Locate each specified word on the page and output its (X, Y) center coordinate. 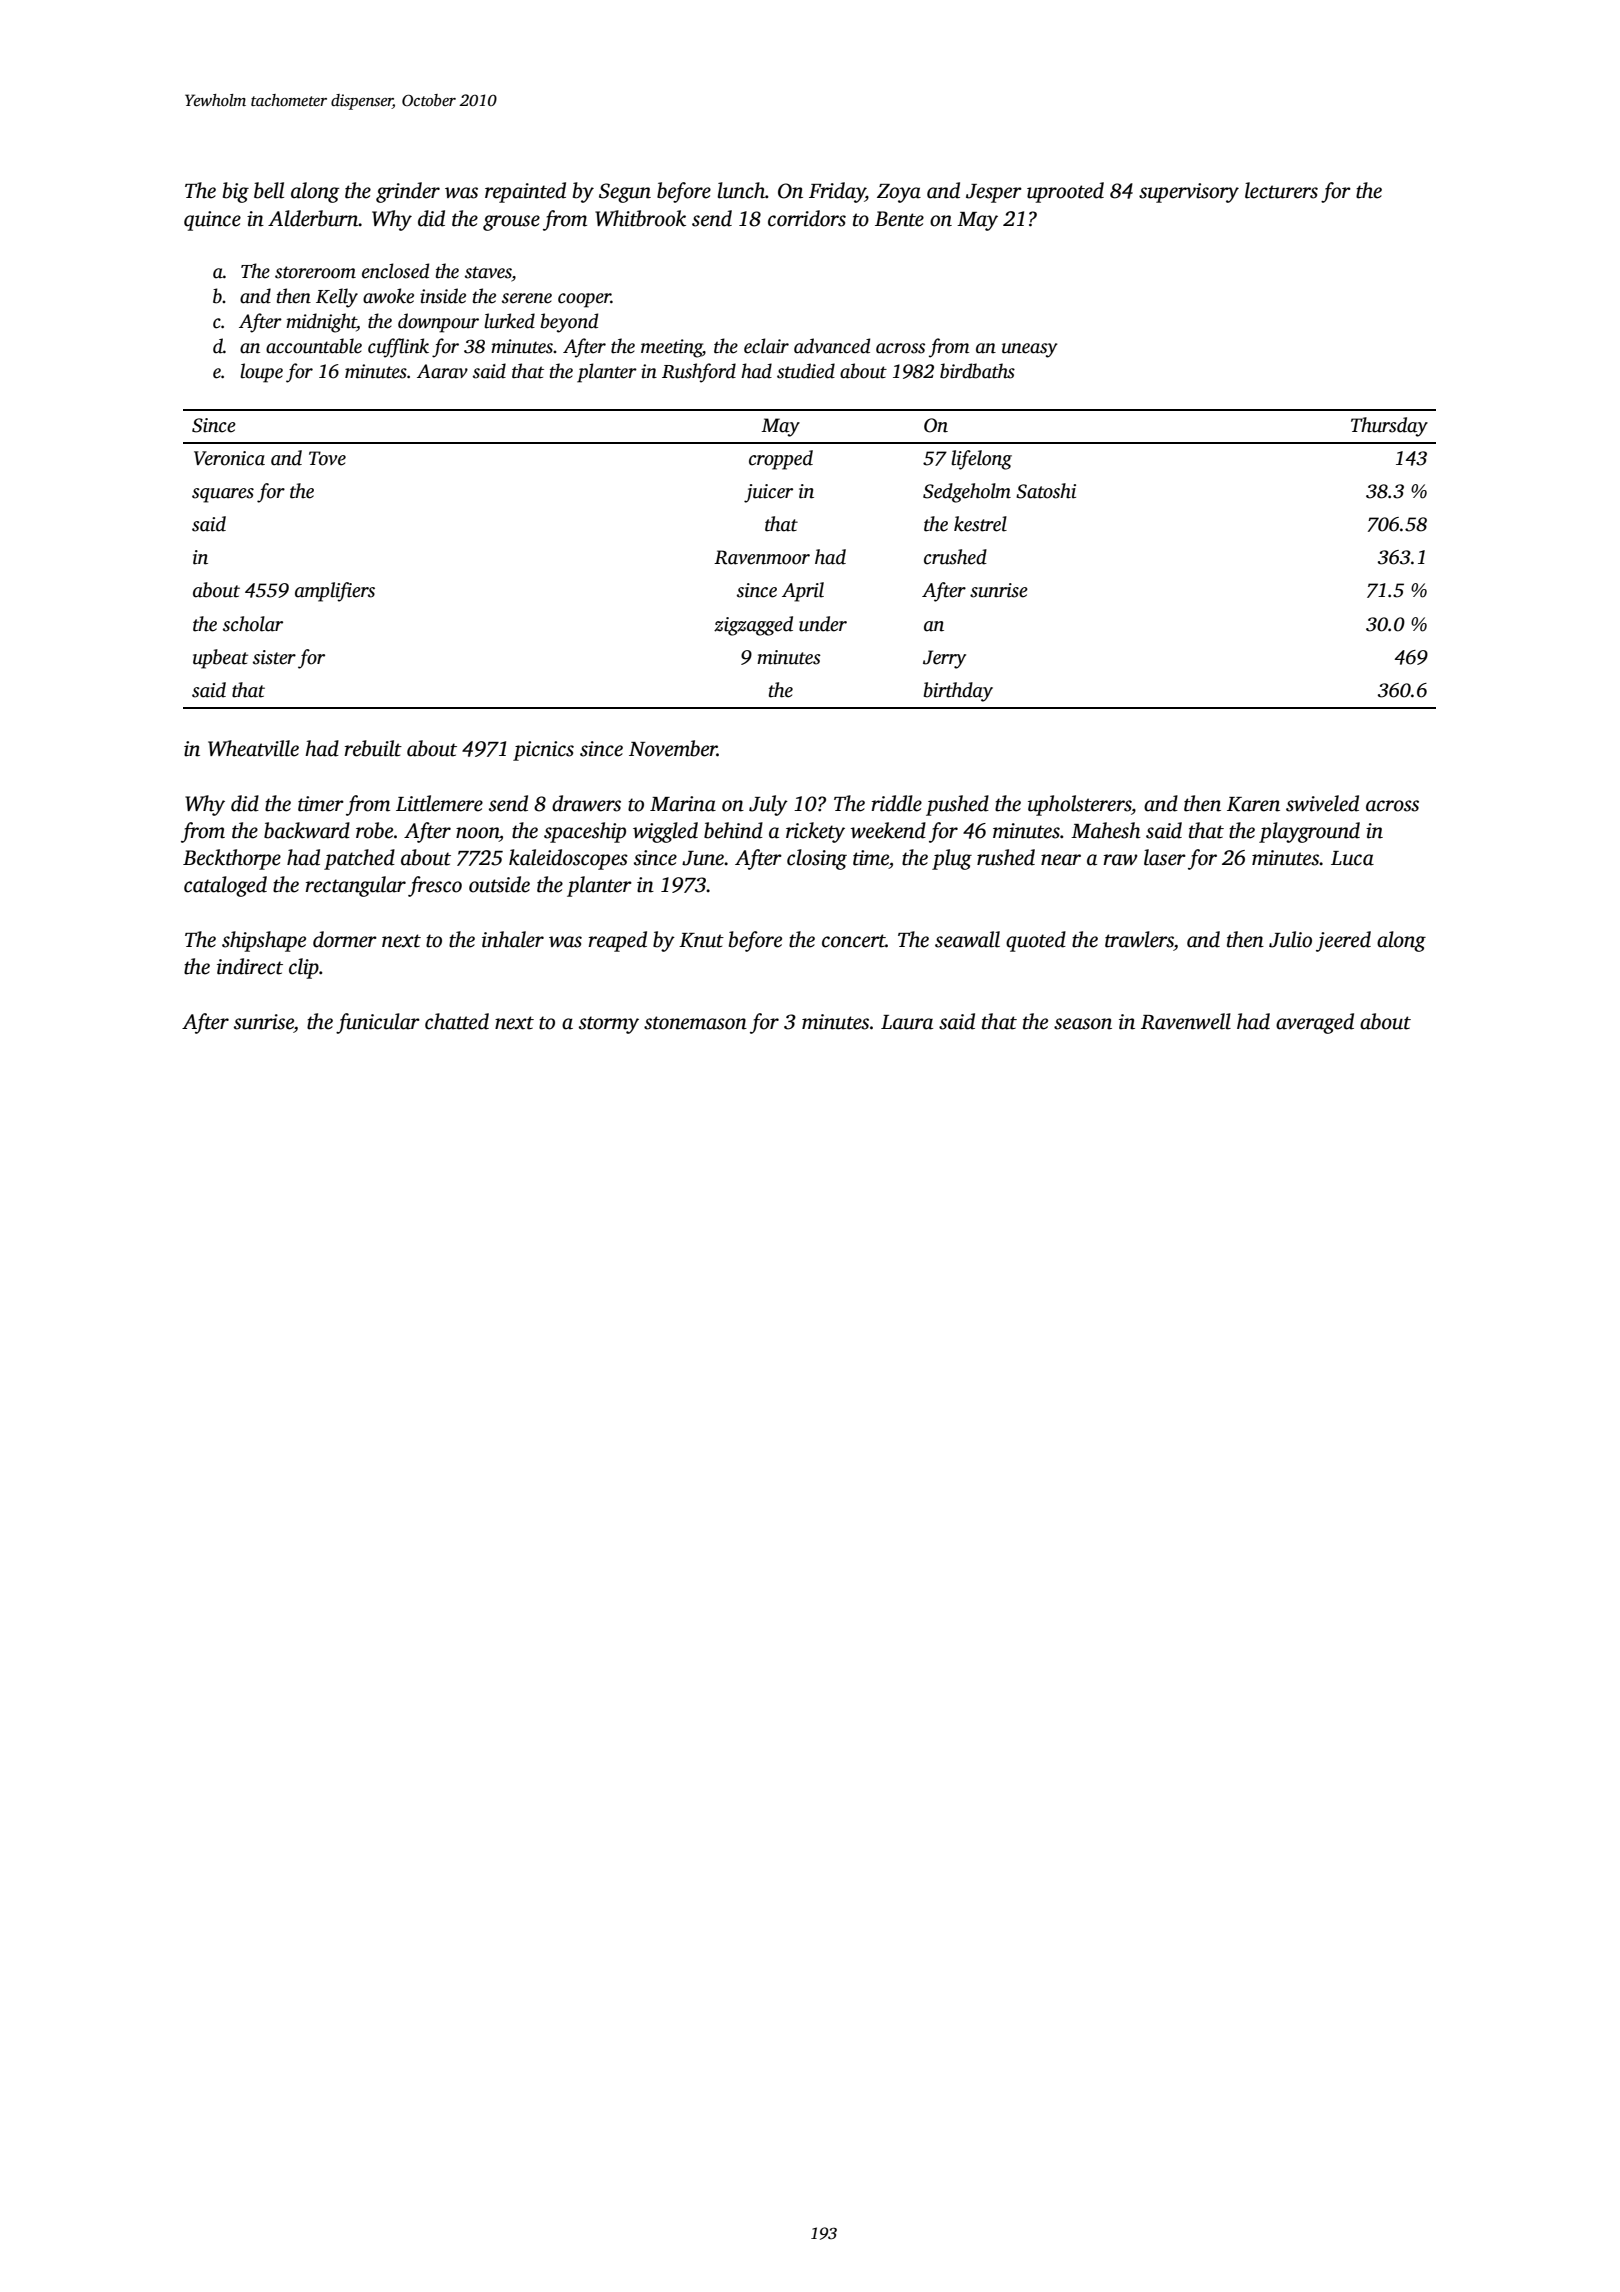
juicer (768, 493)
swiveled (1322, 803)
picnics (543, 751)
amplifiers (335, 592)
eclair (766, 346)
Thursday (1389, 427)
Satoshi (1046, 491)
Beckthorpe (232, 859)
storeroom (315, 272)
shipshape (264, 941)
